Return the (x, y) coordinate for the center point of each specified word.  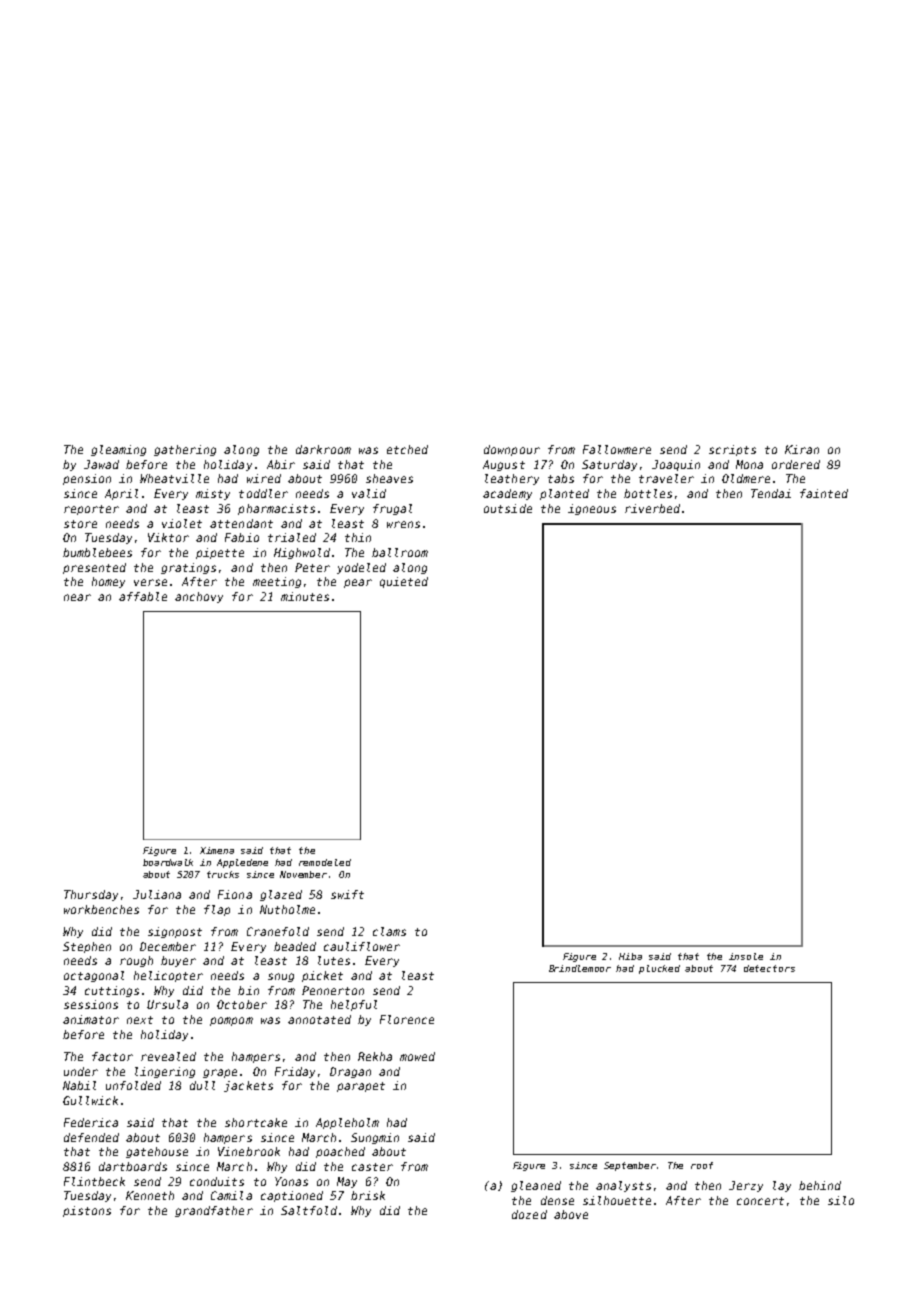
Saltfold (309, 1210)
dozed (529, 1214)
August (504, 465)
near (77, 597)
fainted (824, 493)
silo (841, 1200)
